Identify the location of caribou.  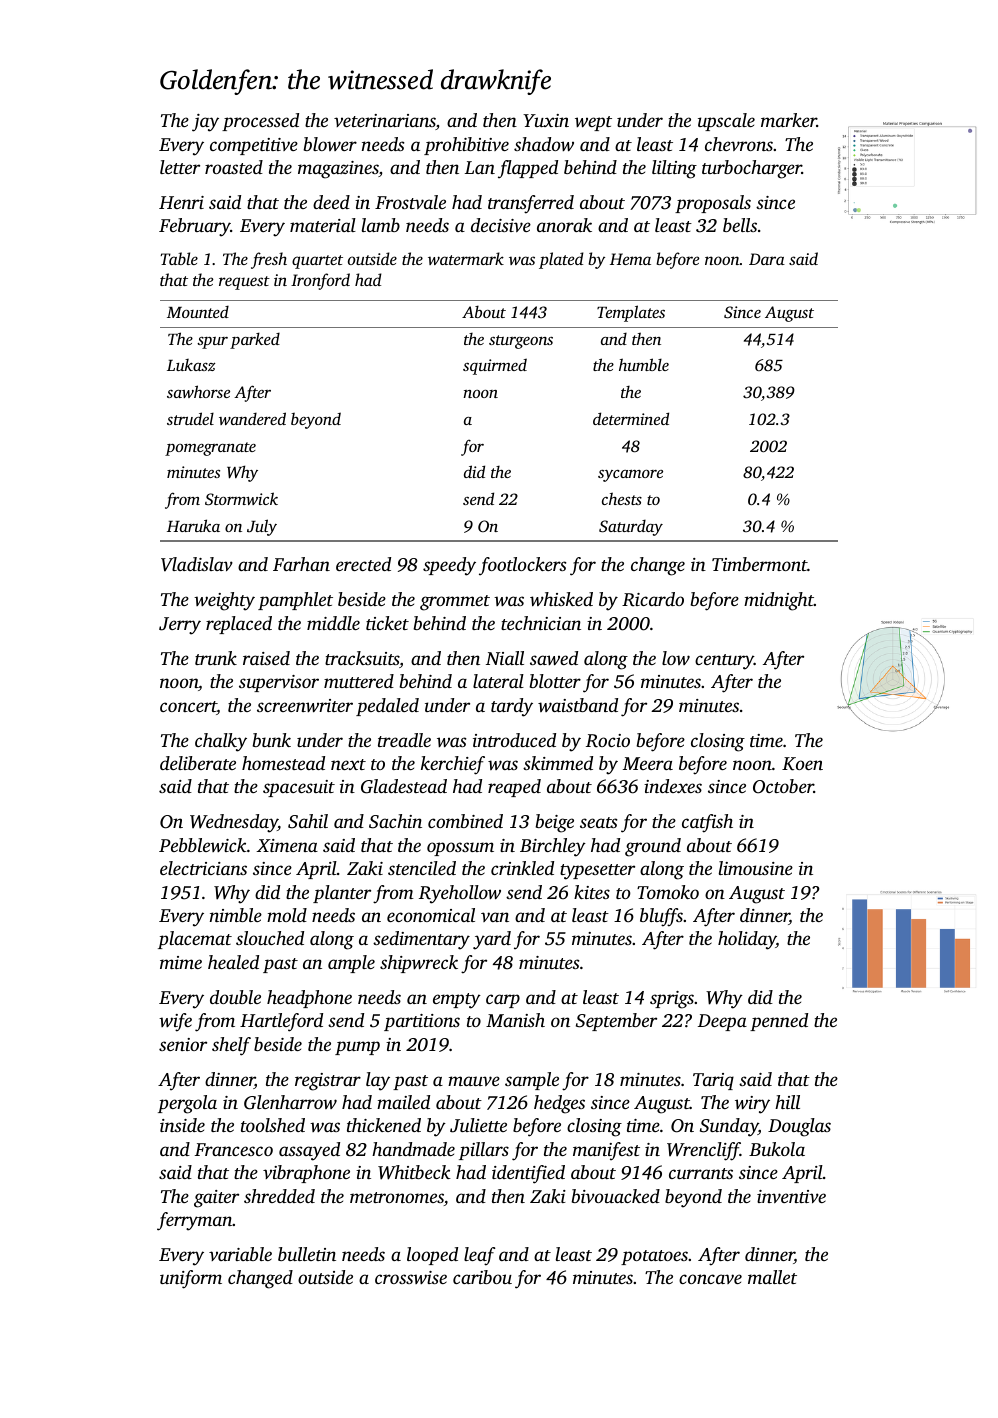
(482, 1277).
